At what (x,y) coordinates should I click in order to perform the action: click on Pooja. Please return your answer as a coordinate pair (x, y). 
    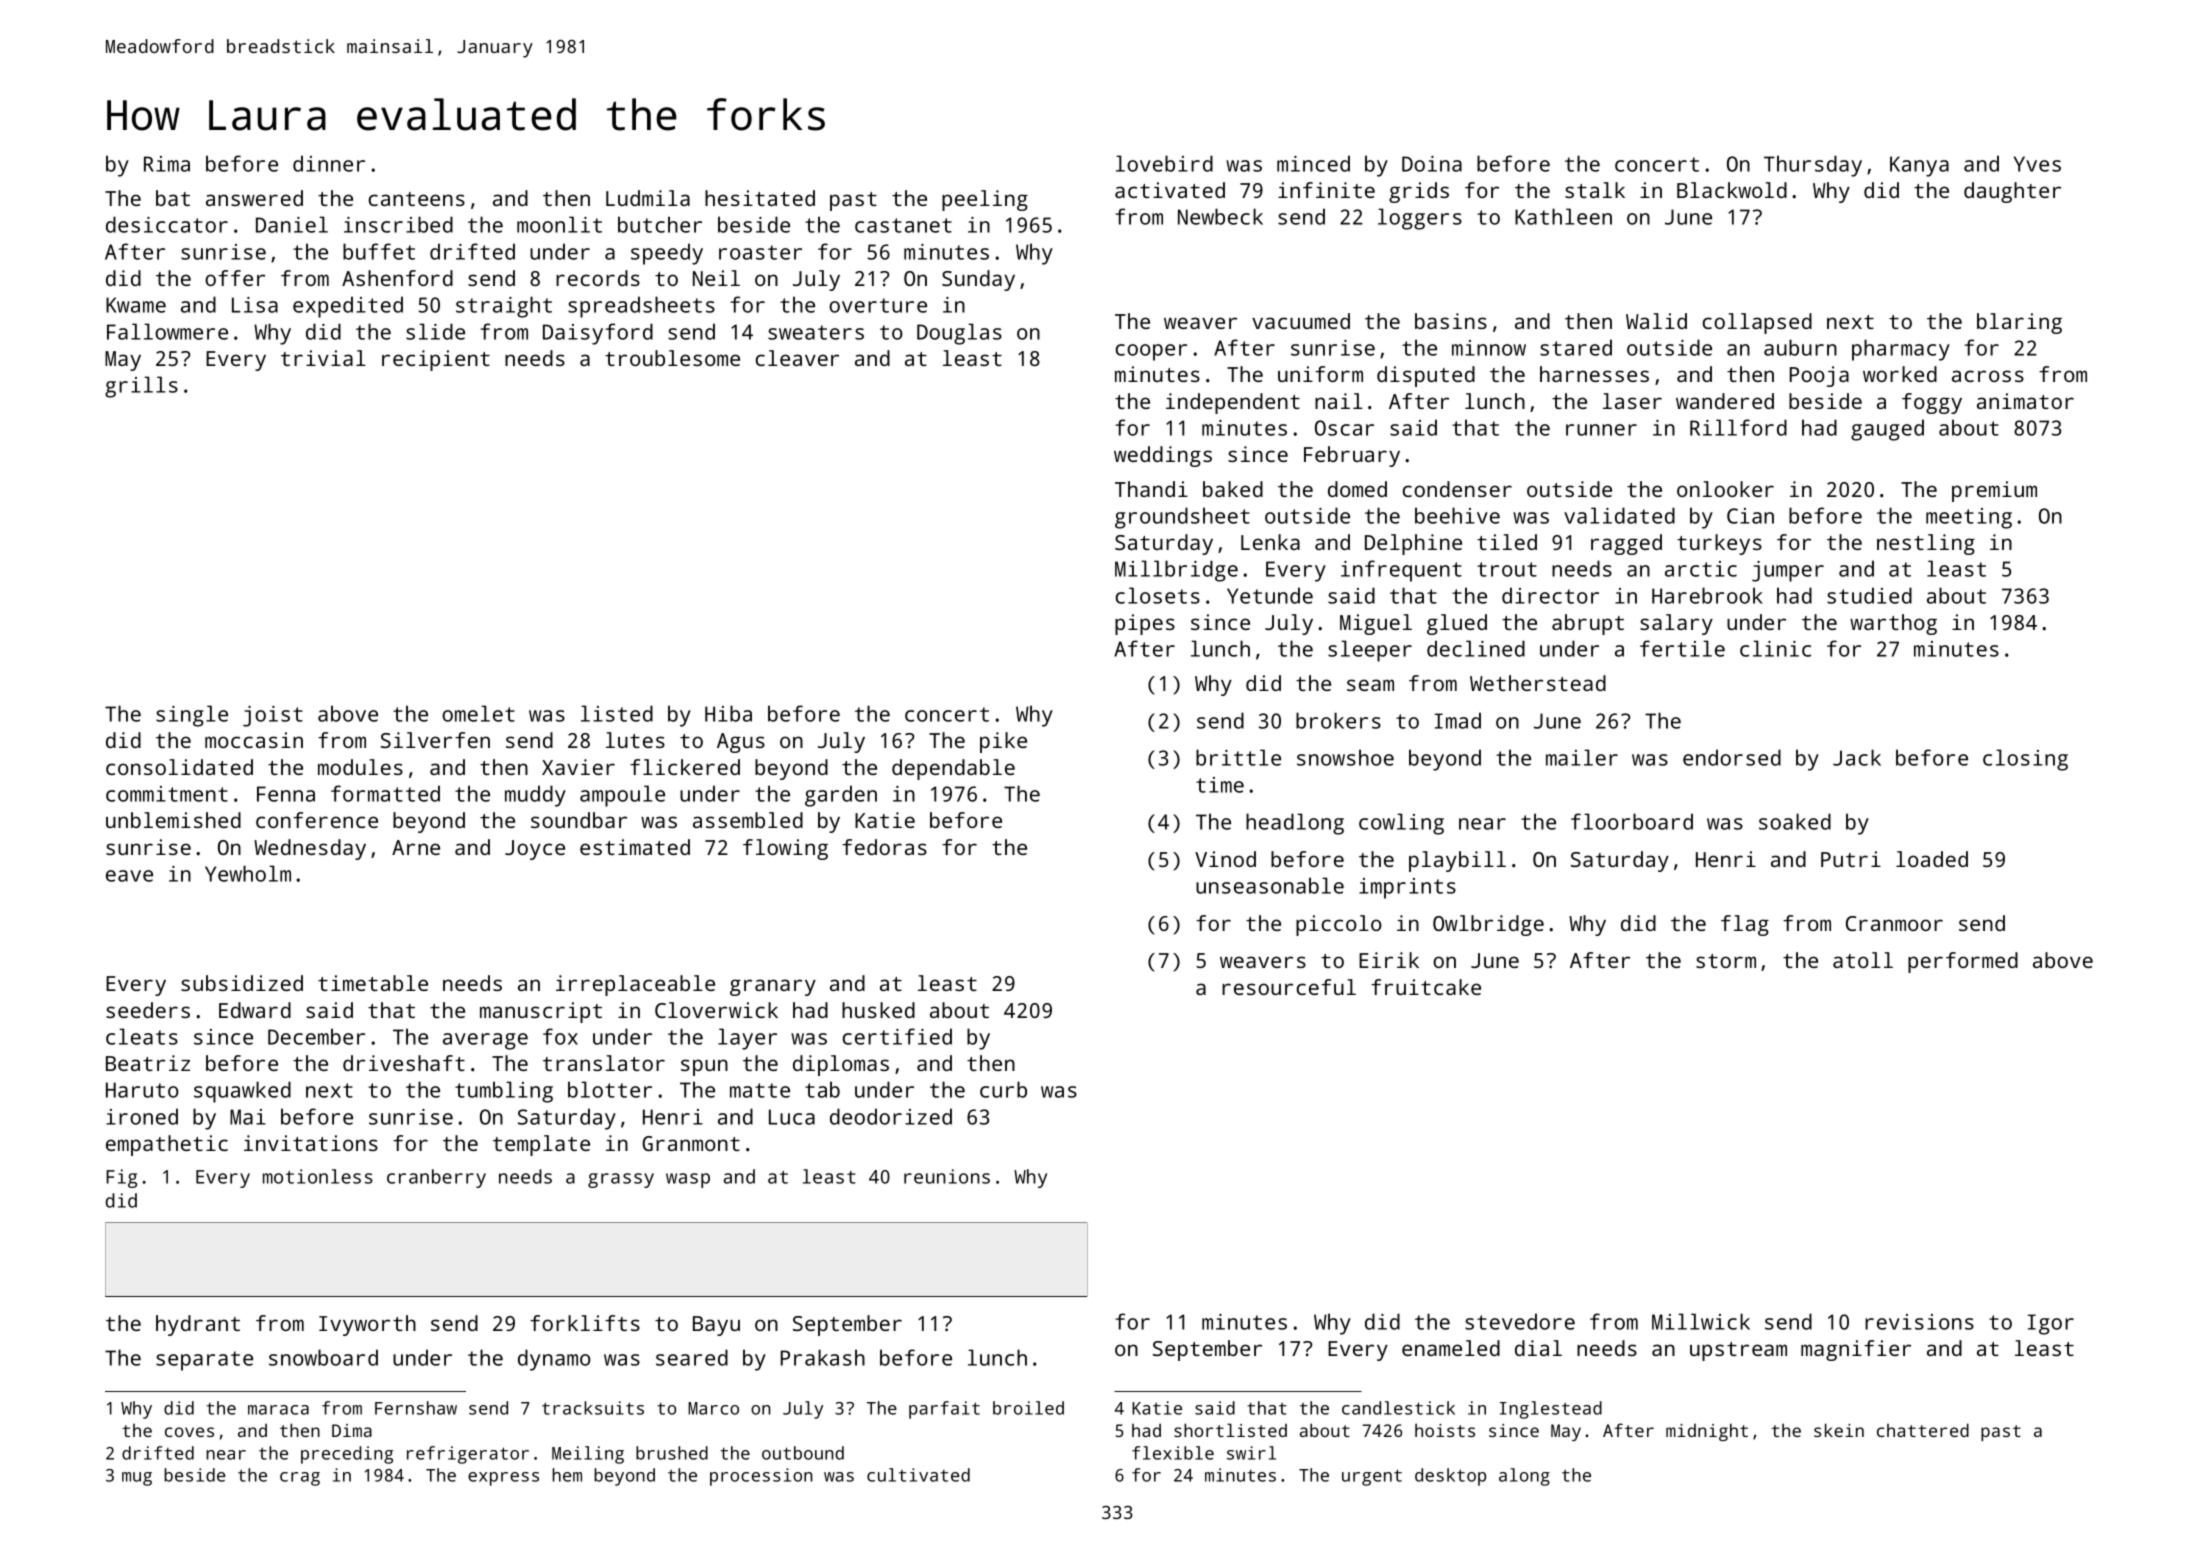
    Looking at the image, I should click on (1819, 376).
